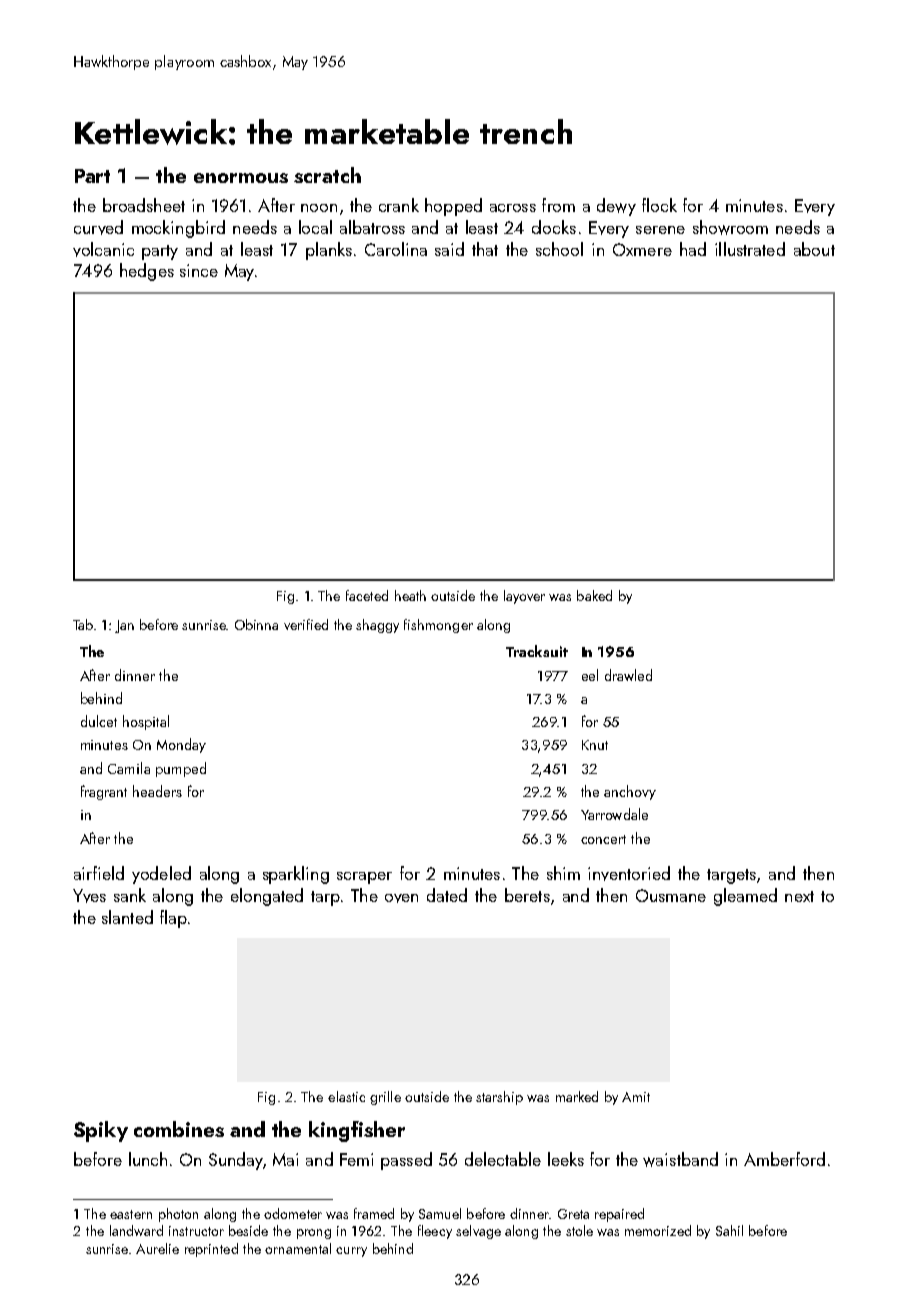 The height and width of the screenshot is (1316, 908). What do you see at coordinates (144, 205) in the screenshot?
I see `broadsheet` at bounding box center [144, 205].
